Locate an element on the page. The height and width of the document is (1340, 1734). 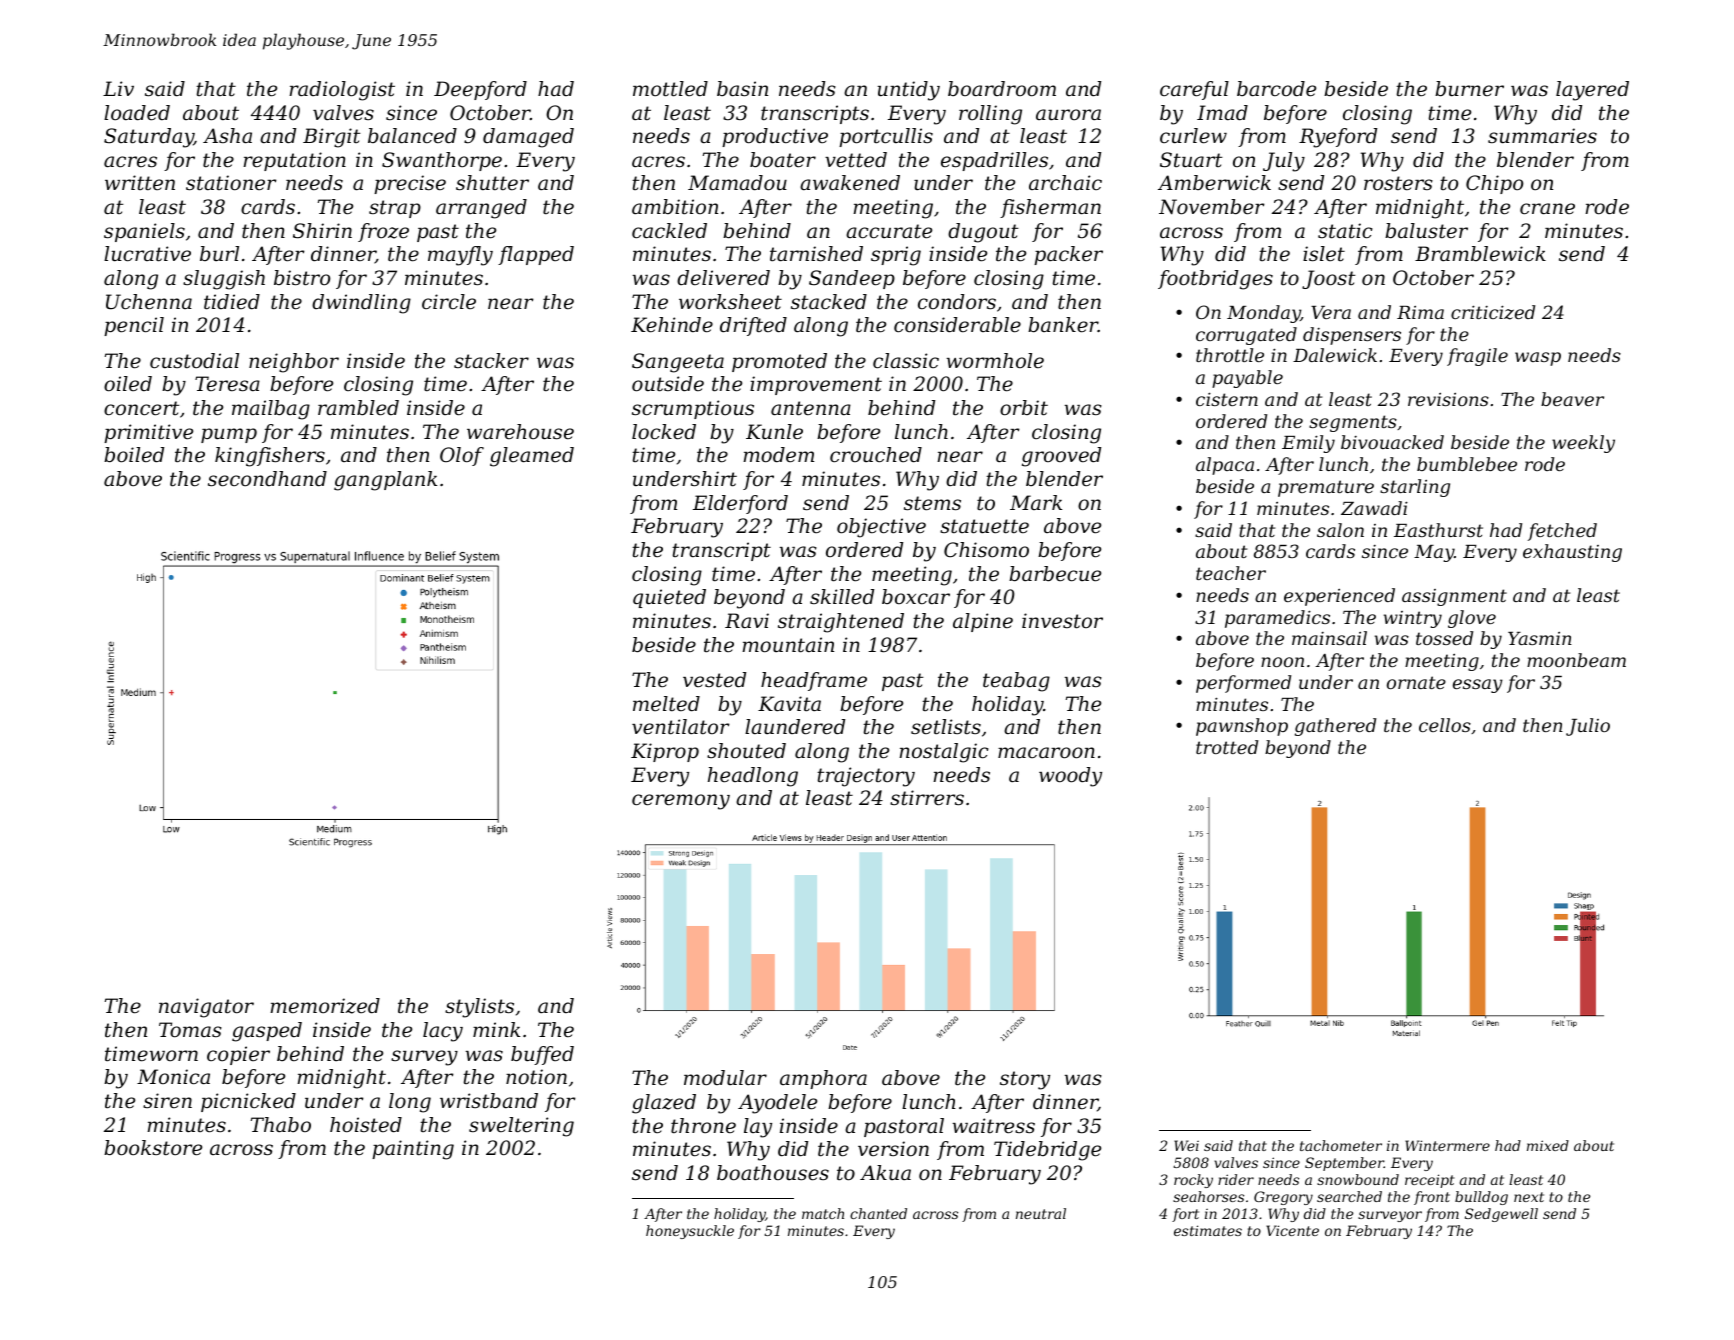
summaries is located at coordinates (1542, 136).
